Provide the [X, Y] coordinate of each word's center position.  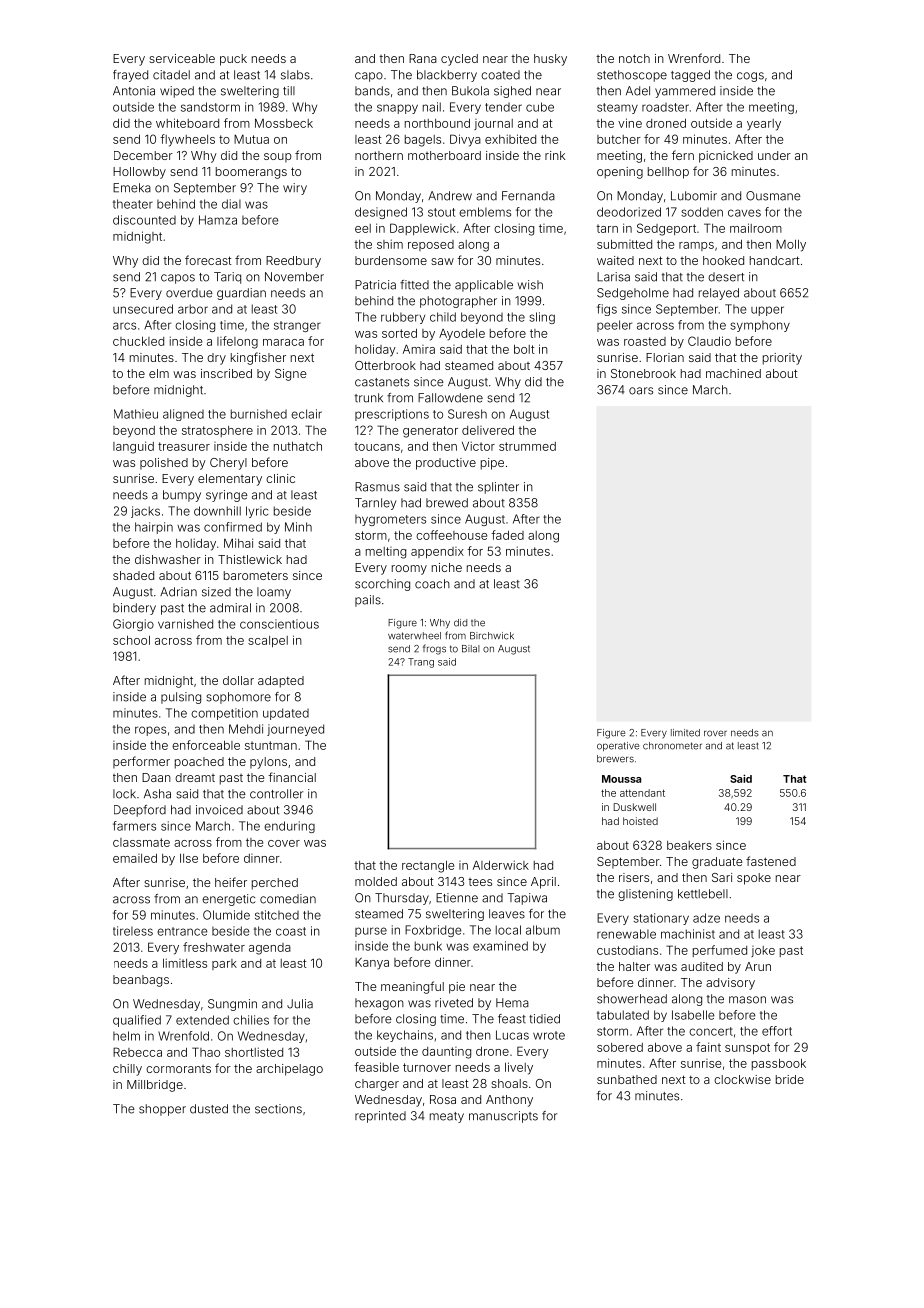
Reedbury [293, 262]
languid [133, 447]
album [543, 930]
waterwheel [414, 636]
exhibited [510, 139]
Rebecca [137, 1052]
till [289, 91]
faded [507, 535]
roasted [645, 341]
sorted [399, 333]
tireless [133, 931]
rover [715, 733]
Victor [478, 446]
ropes [150, 731]
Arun [758, 966]
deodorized [629, 212]
